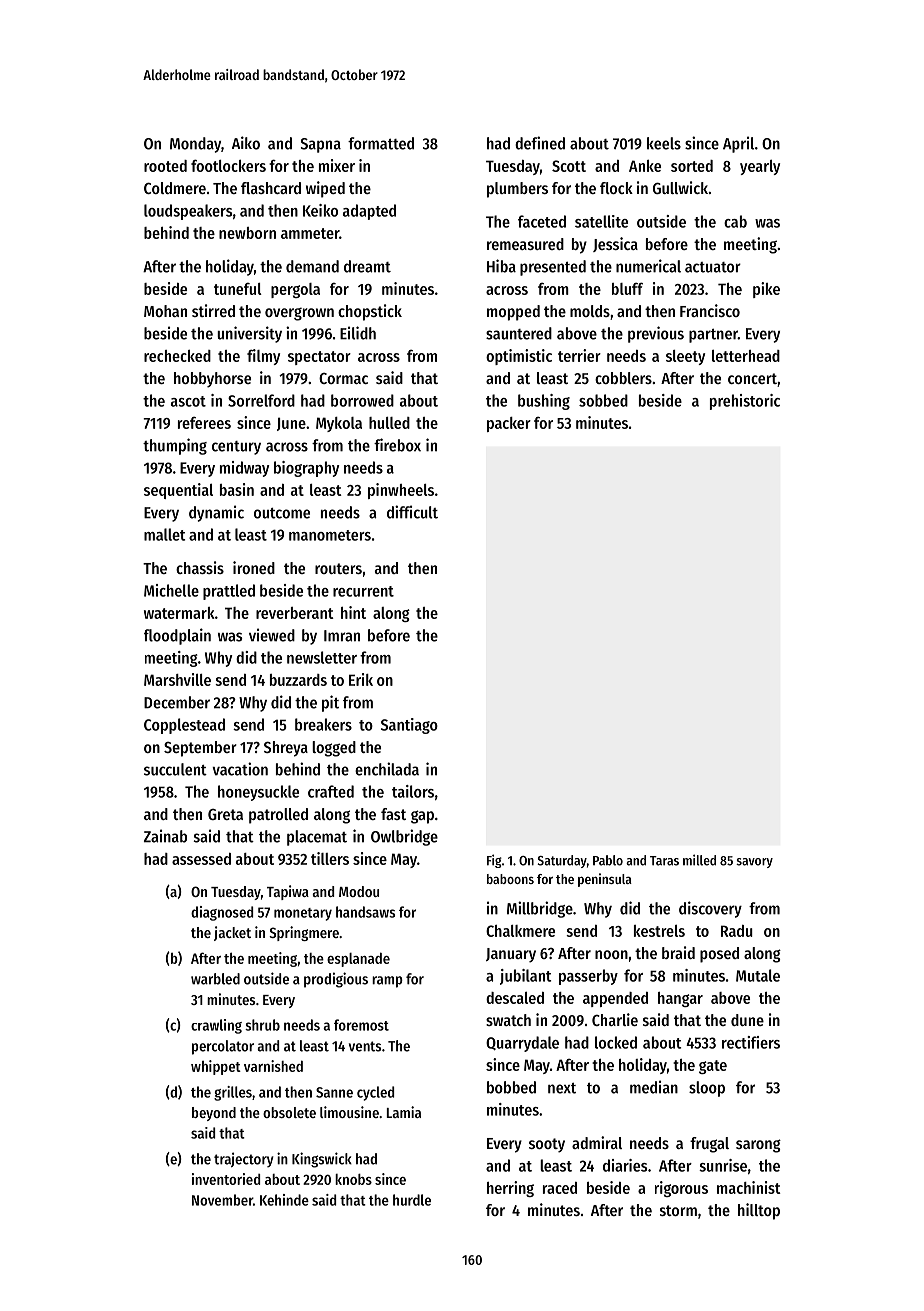 Image resolution: width=924 pixels, height=1311 pixels. What do you see at coordinates (330, 703) in the screenshot?
I see `pit` at bounding box center [330, 703].
